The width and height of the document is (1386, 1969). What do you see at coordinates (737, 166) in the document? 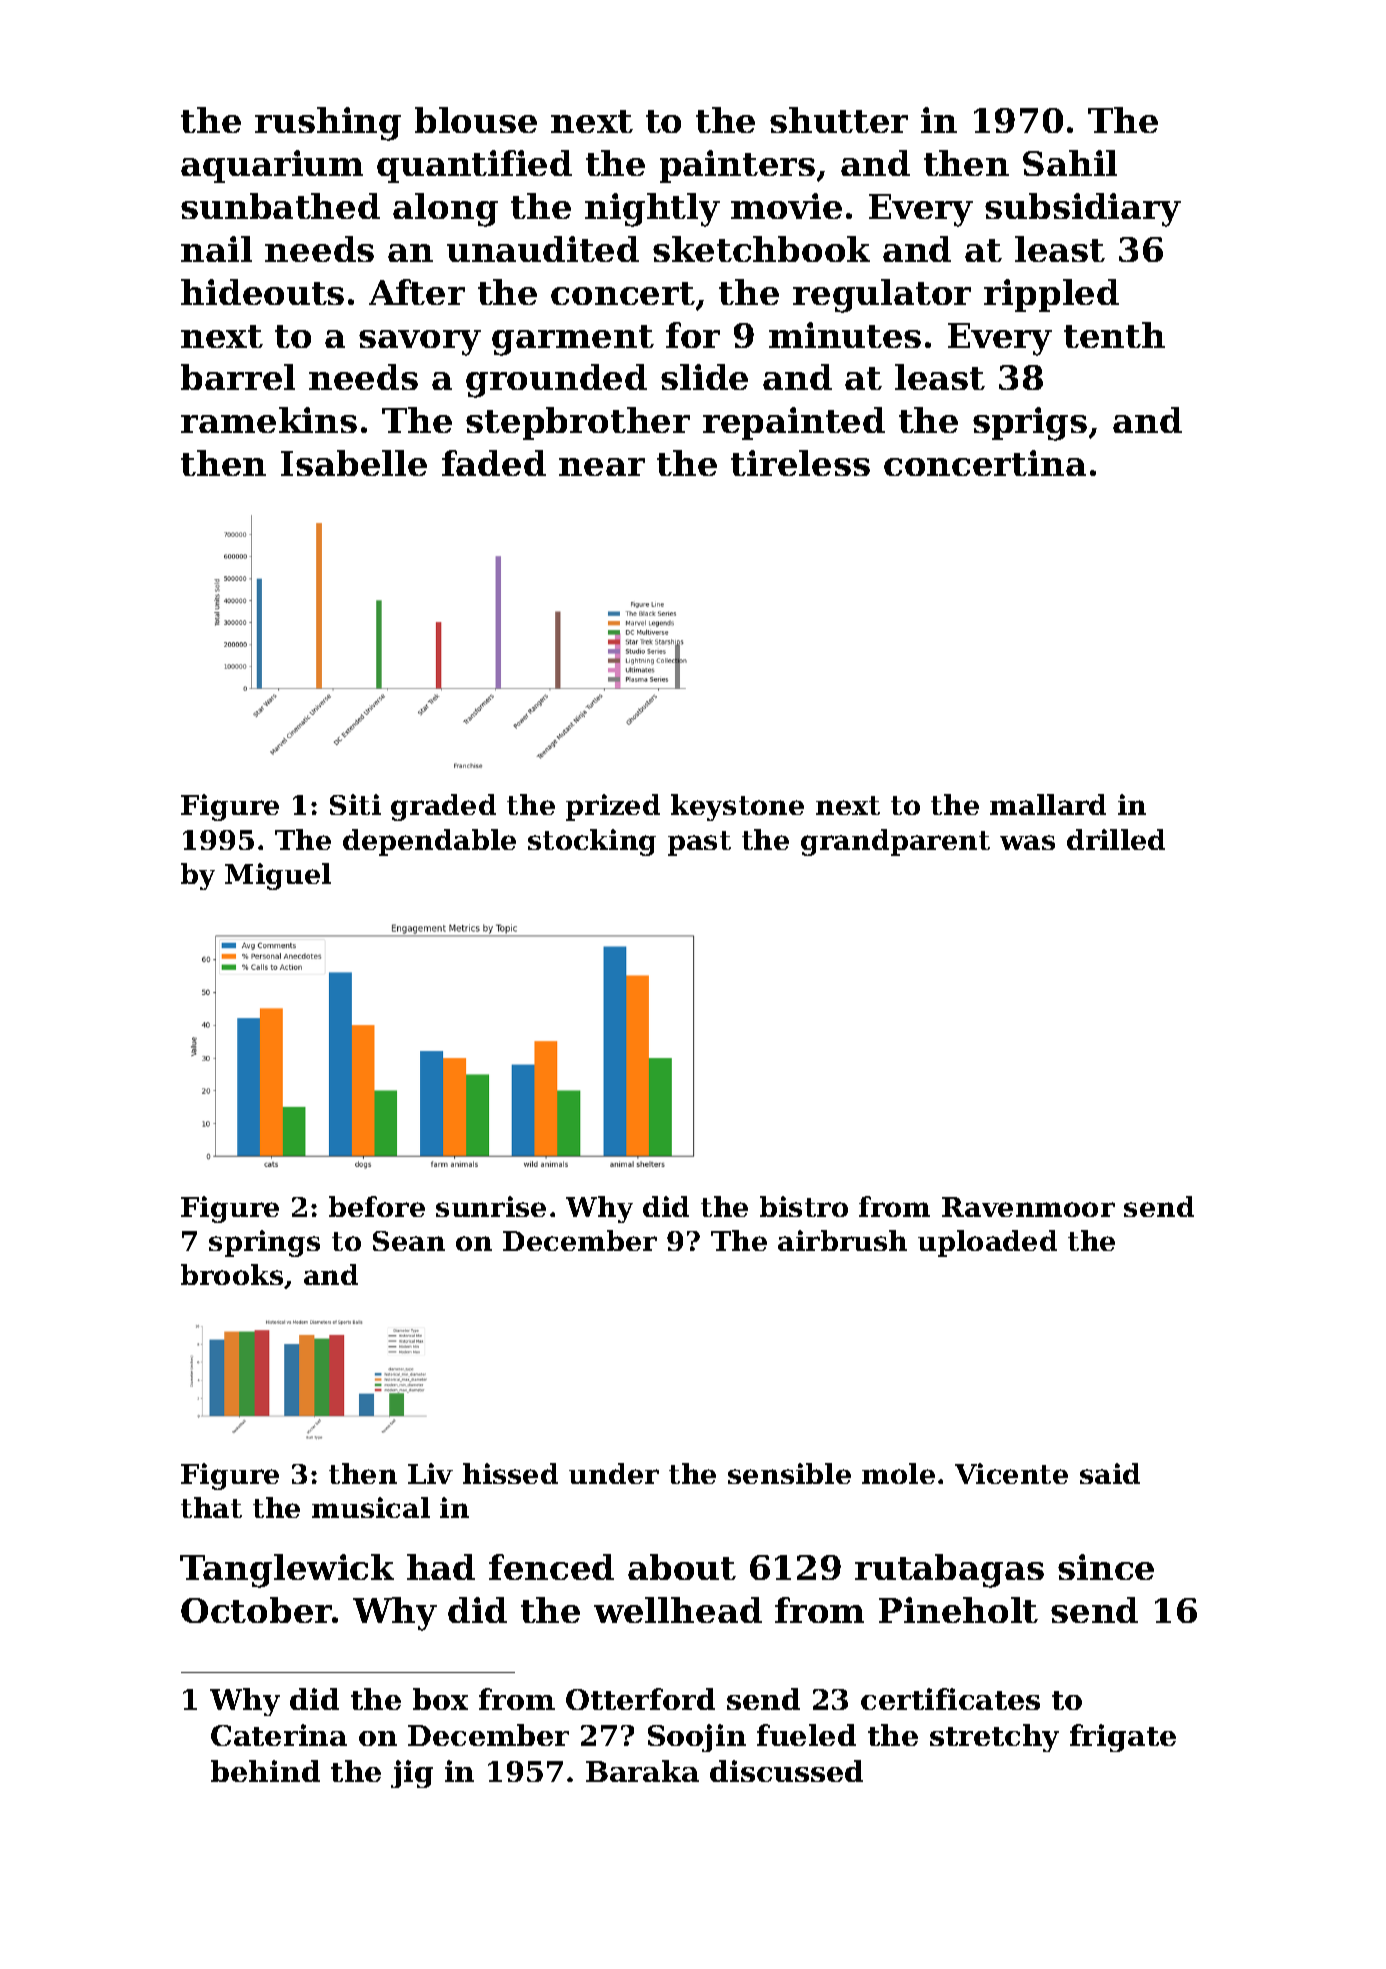
I see `painters` at bounding box center [737, 166].
